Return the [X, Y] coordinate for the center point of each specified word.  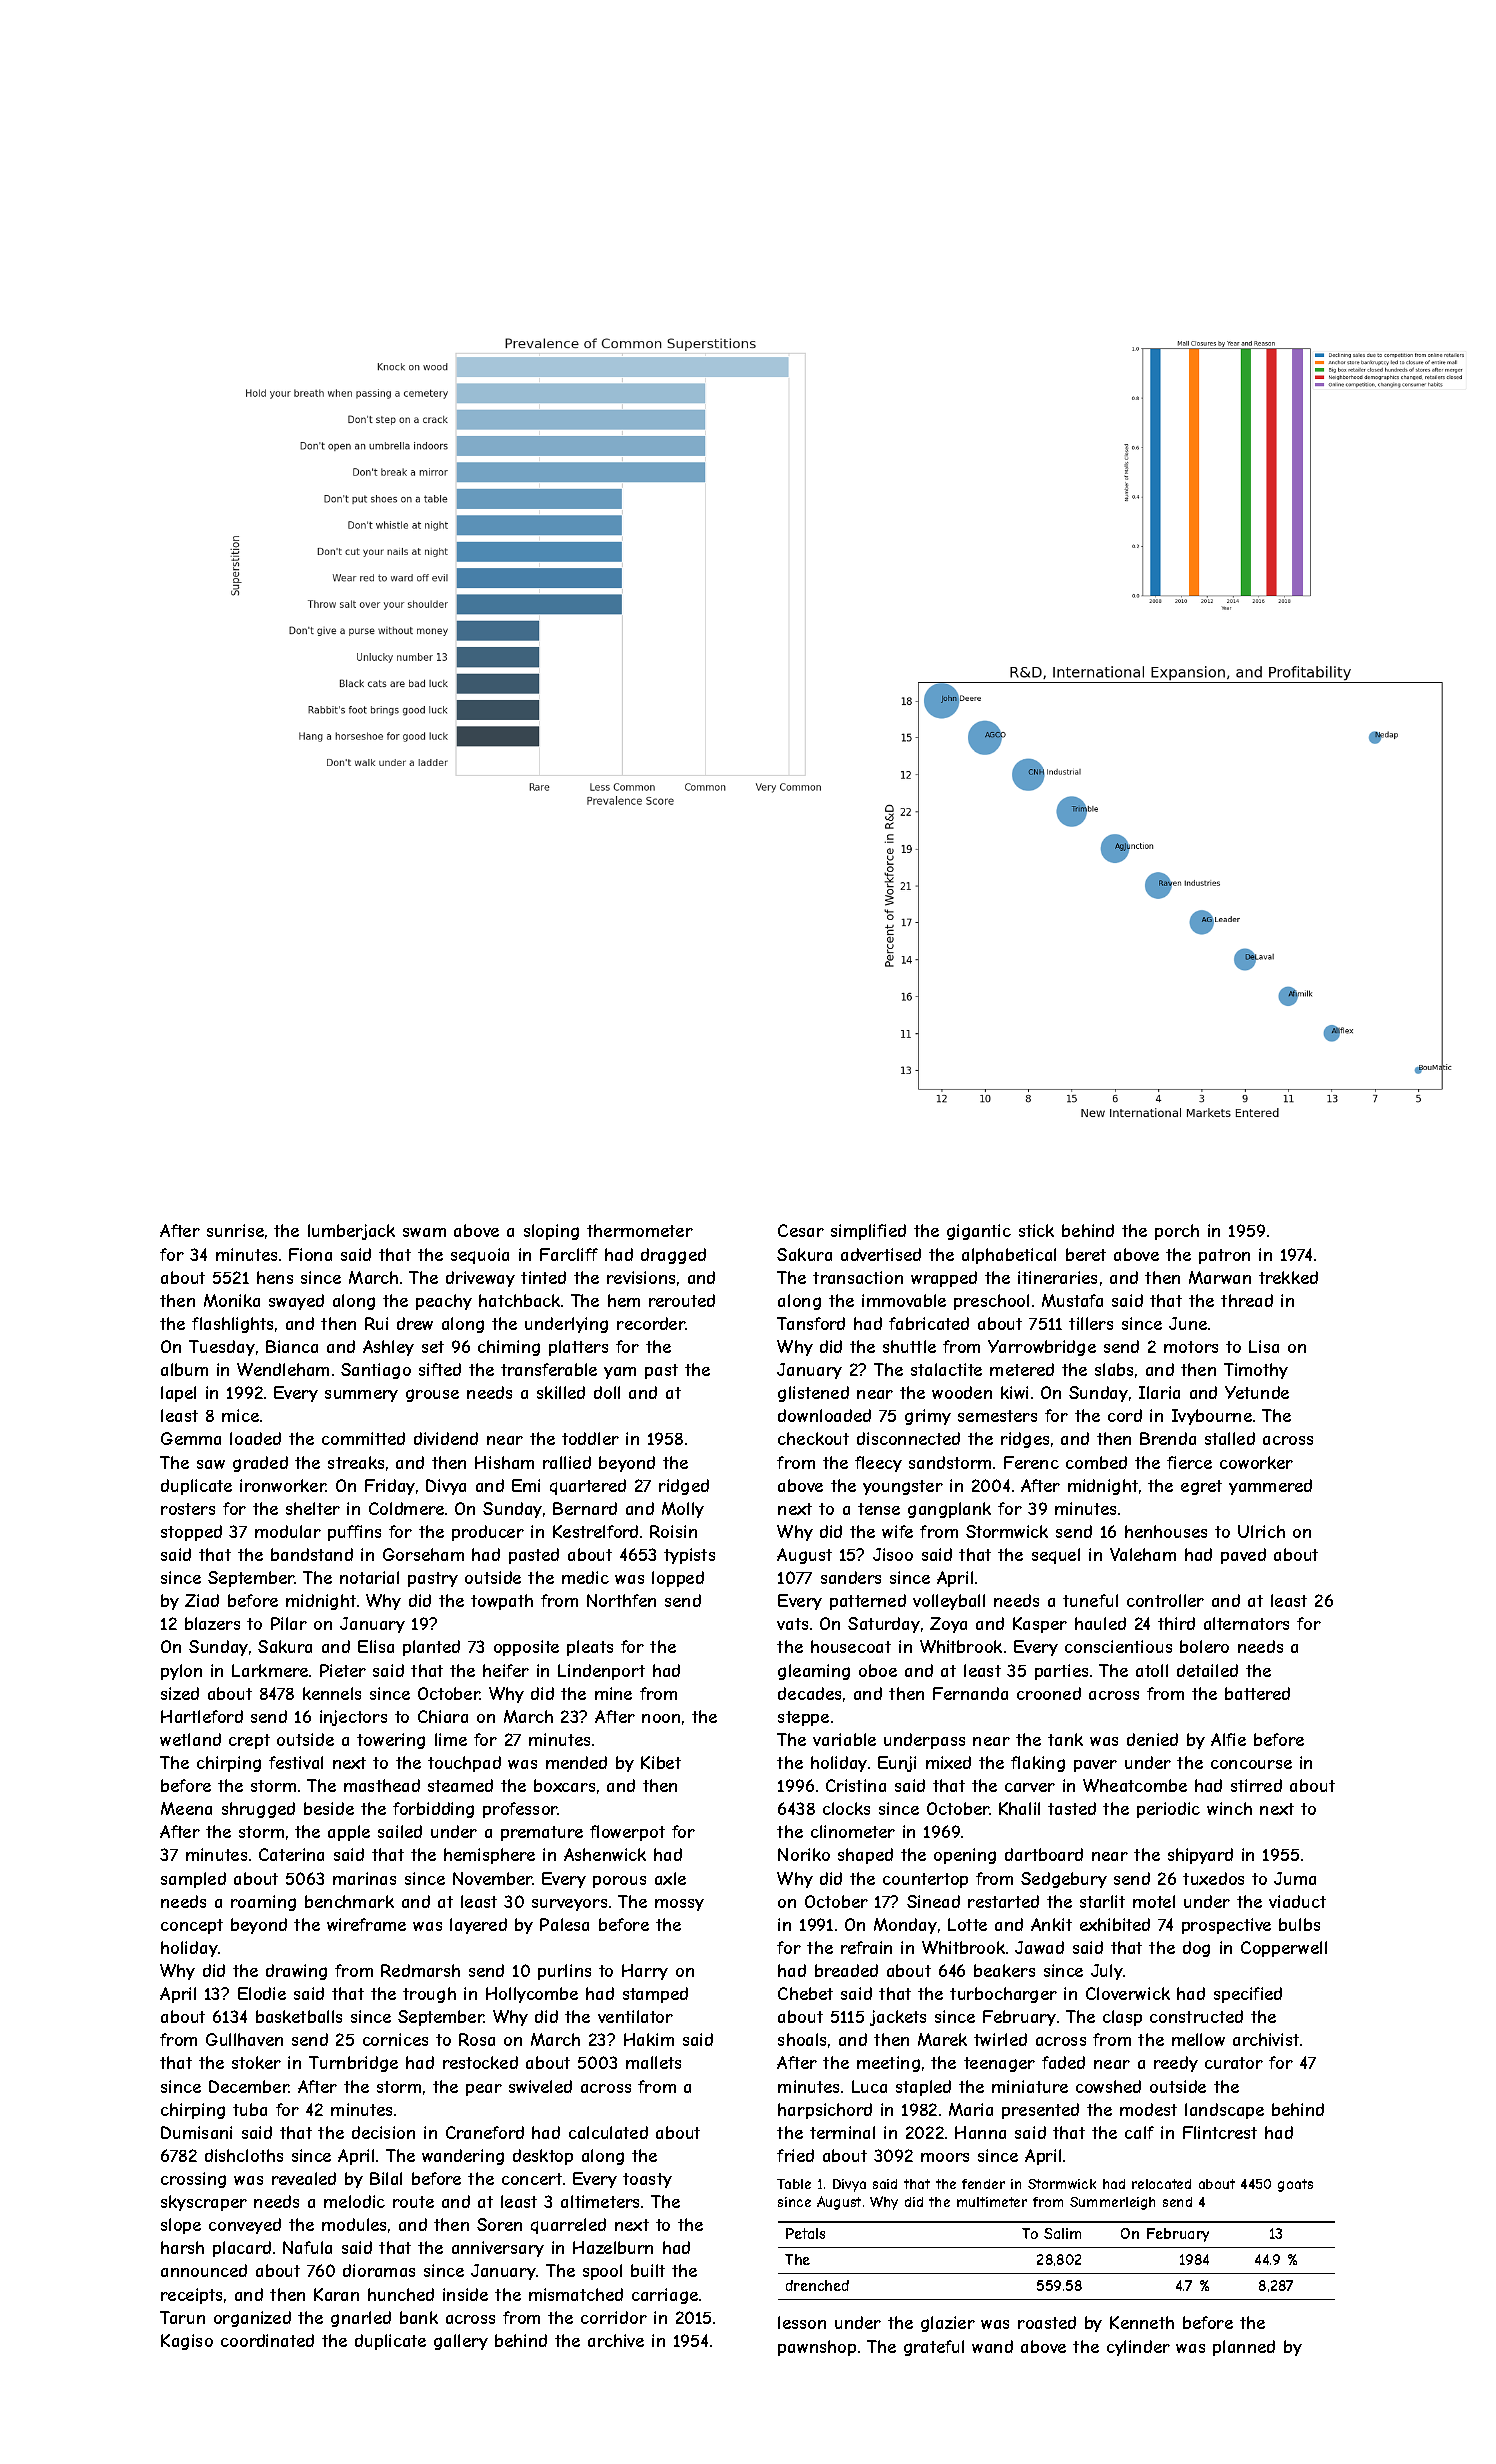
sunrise [235, 1230]
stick [1036, 1230]
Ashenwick [605, 1854]
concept [192, 1926]
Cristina [856, 1785]
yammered [1270, 1487]
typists [689, 1556]
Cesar [801, 1230]
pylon [181, 1672]
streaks [356, 1462]
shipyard [1200, 1856]
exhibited [1115, 1924]
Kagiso [187, 2342]
